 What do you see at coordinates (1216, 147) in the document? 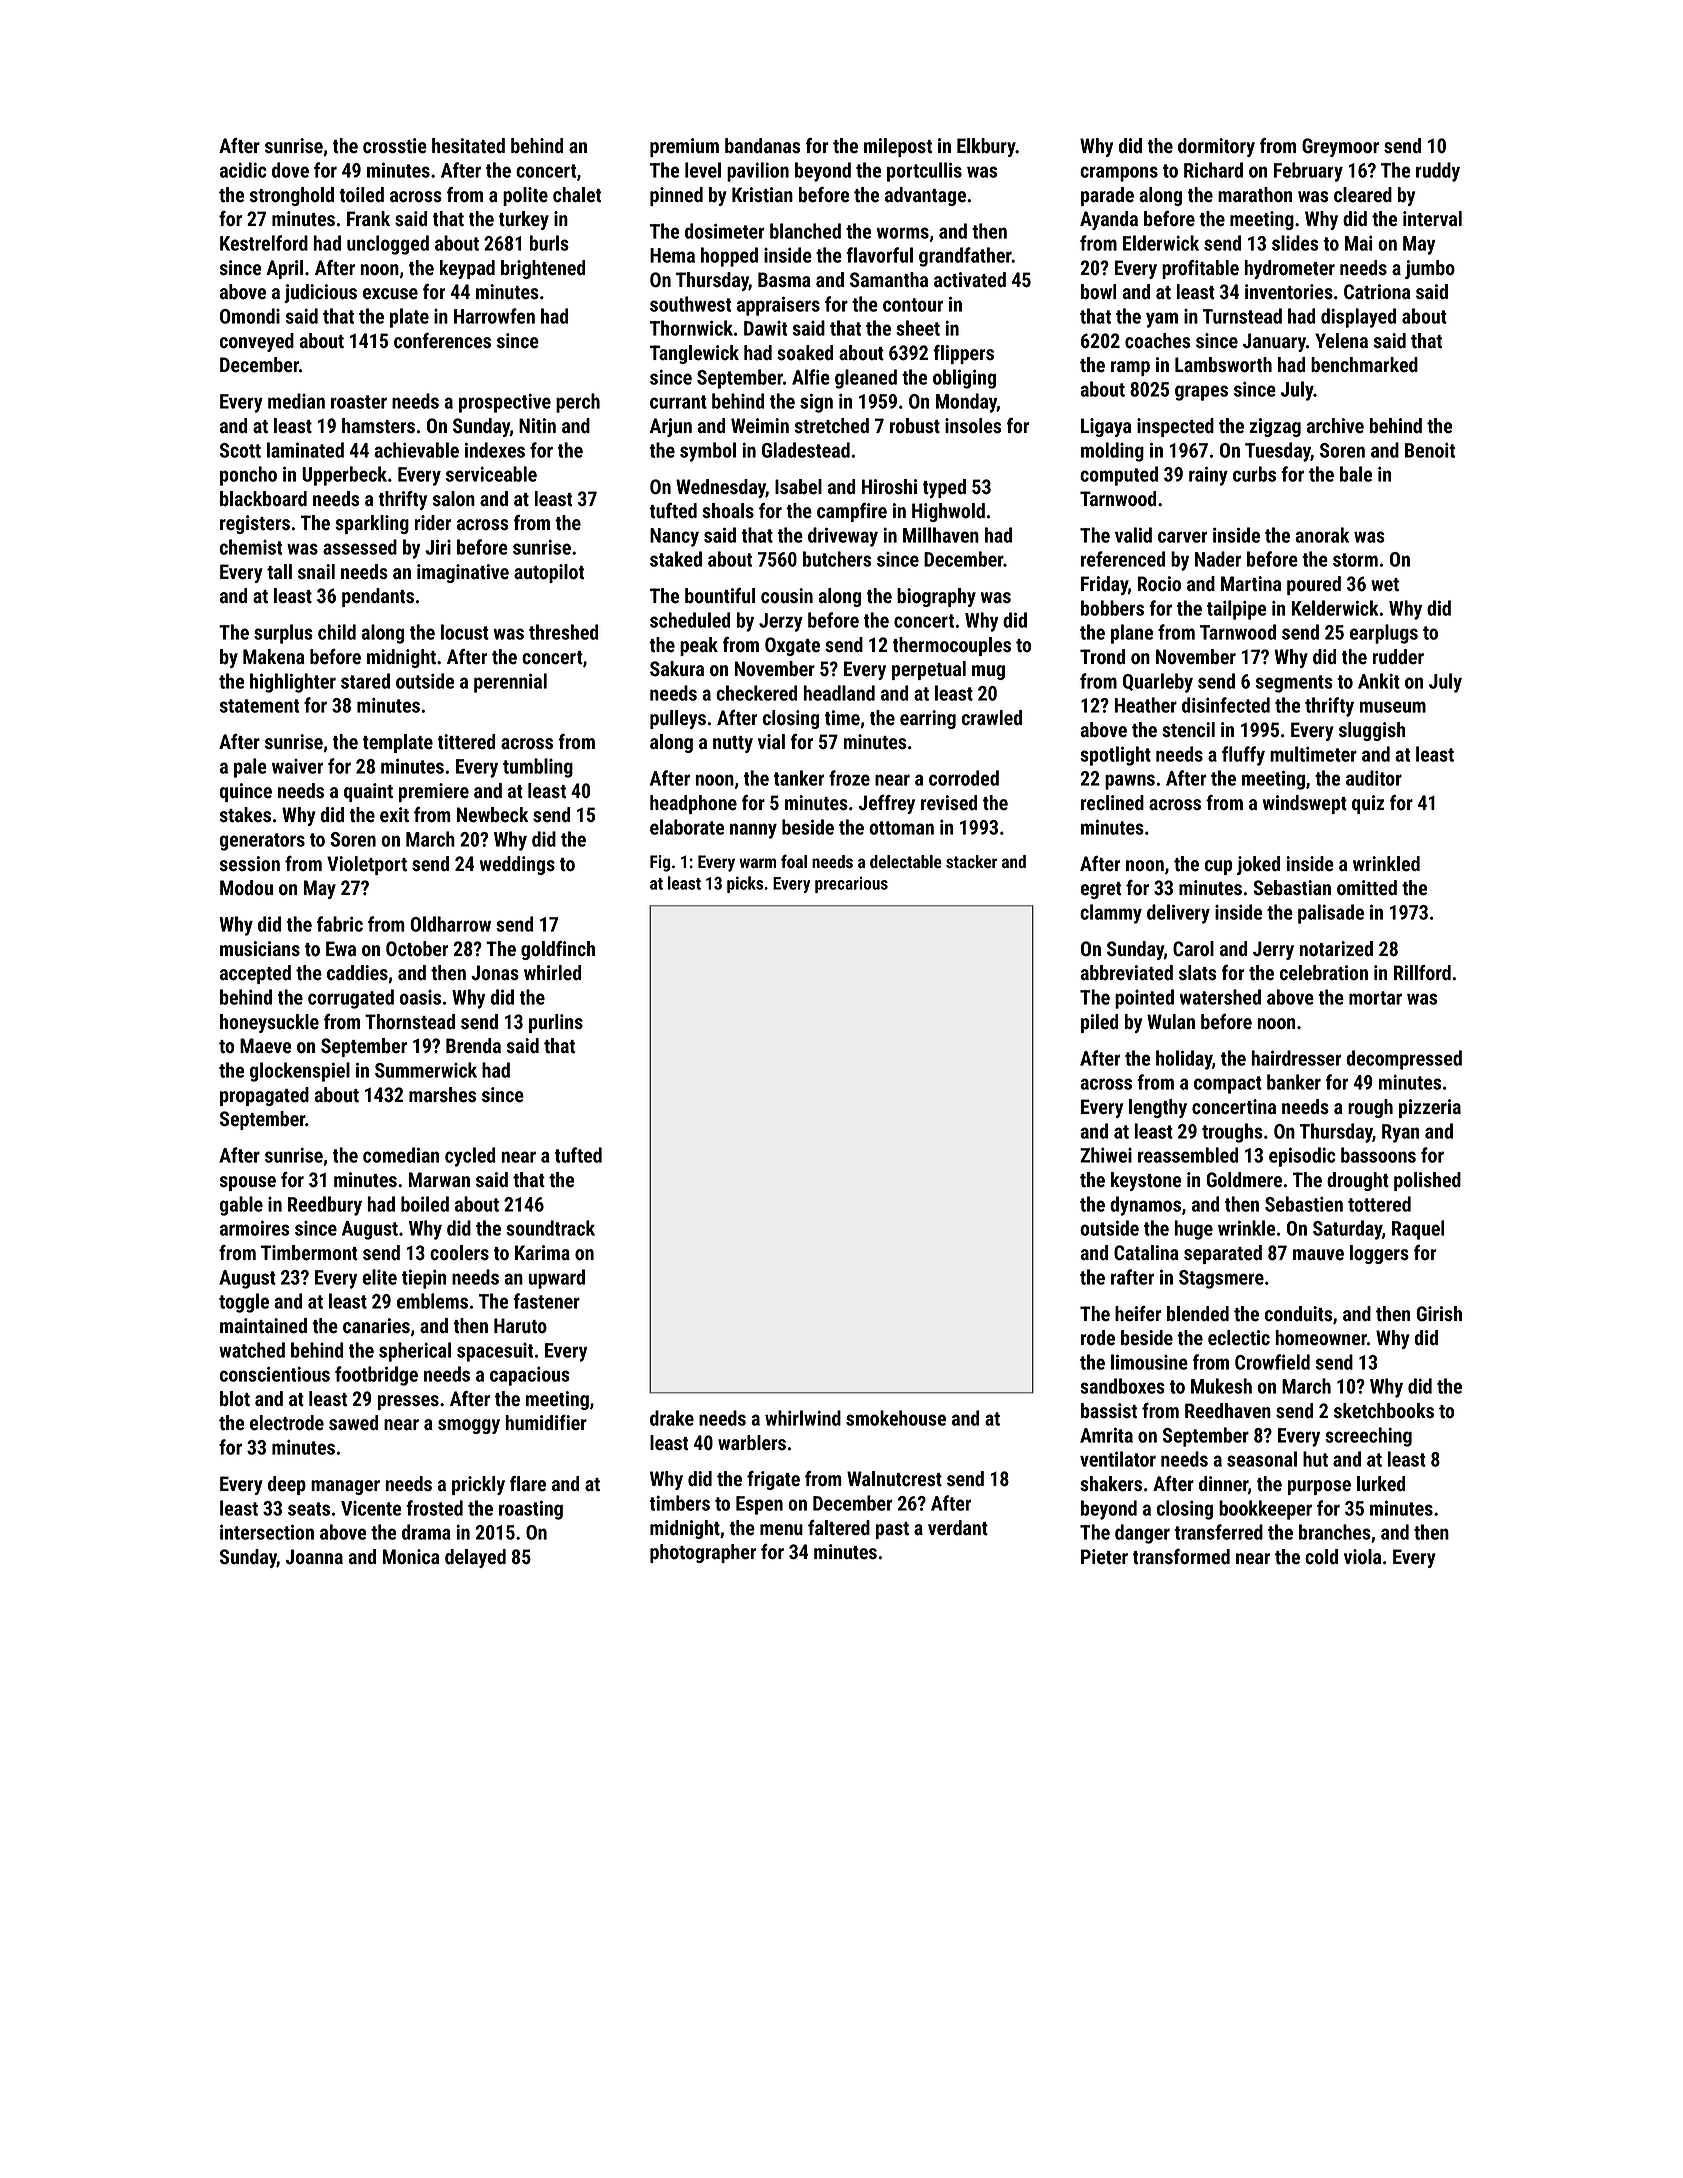
I see `dormitory` at bounding box center [1216, 147].
